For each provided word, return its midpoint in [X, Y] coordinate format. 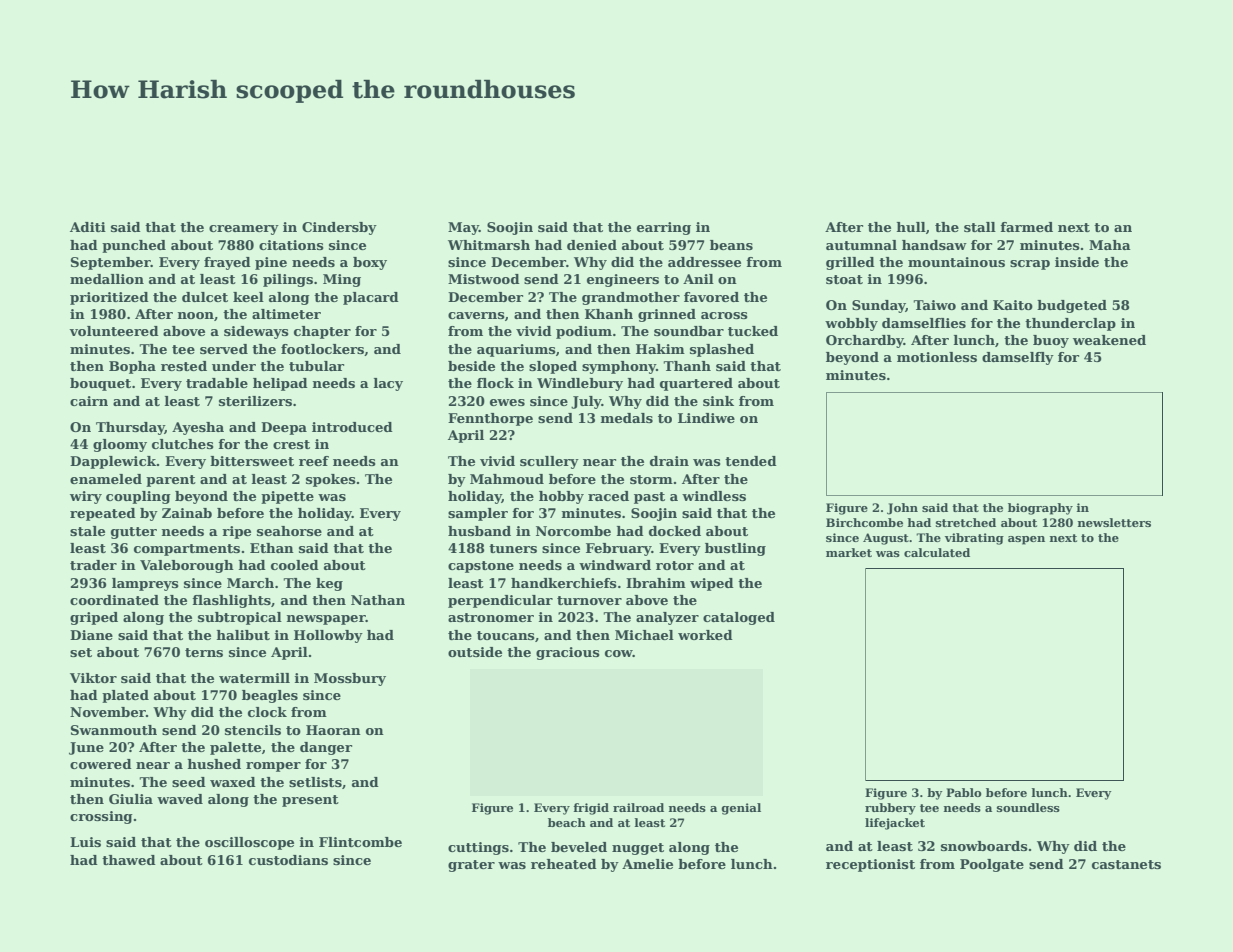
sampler [478, 514]
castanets [1126, 864]
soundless [1028, 807]
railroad [638, 807]
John [902, 509]
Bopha [132, 367]
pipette [287, 497]
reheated [564, 864]
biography [1040, 509]
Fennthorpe [490, 419]
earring [664, 228]
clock [267, 712]
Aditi [88, 227]
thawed [129, 860]
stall [980, 227]
